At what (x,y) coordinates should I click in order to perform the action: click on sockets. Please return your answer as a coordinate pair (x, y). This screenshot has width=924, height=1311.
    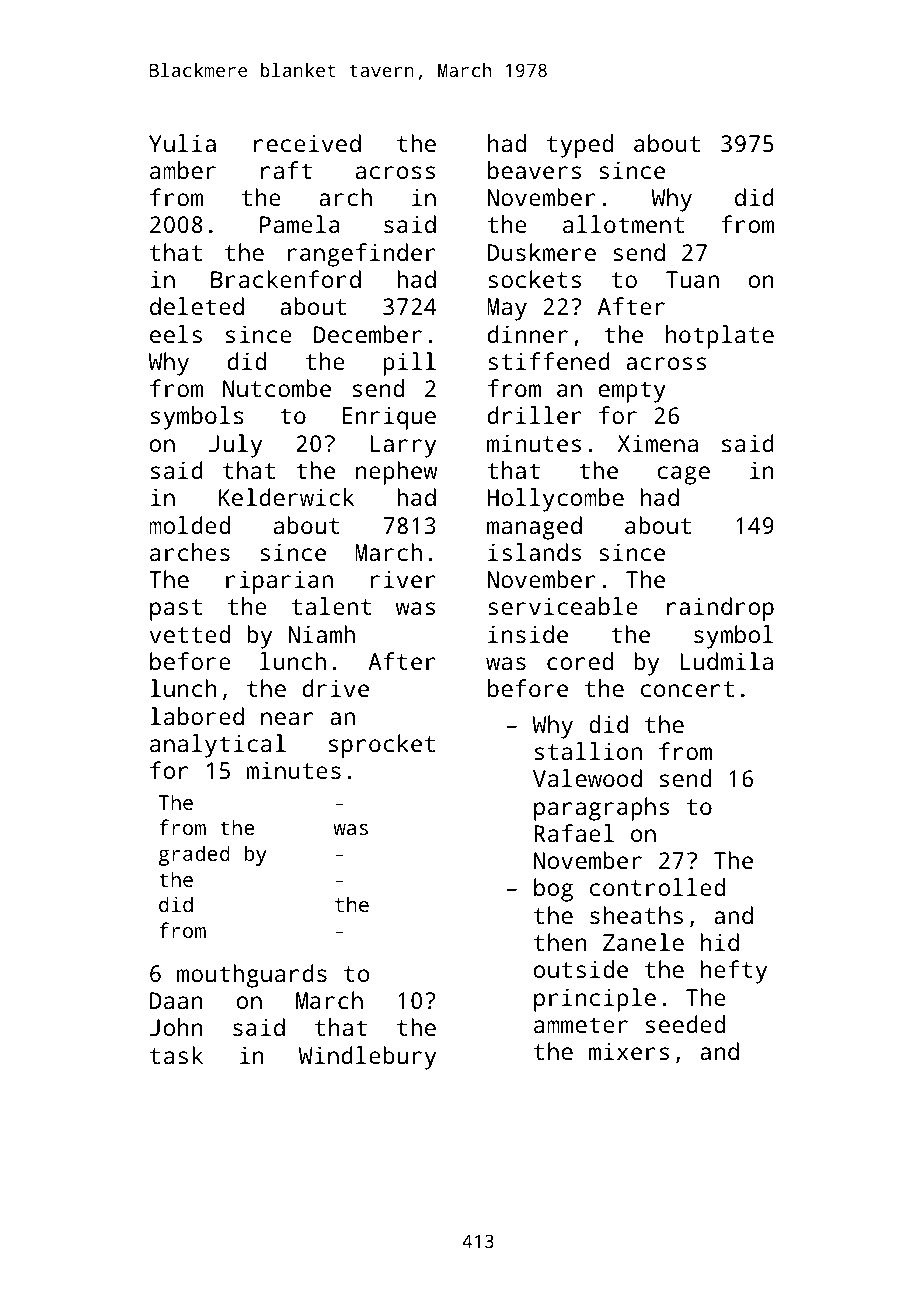
    Looking at the image, I should click on (534, 279).
